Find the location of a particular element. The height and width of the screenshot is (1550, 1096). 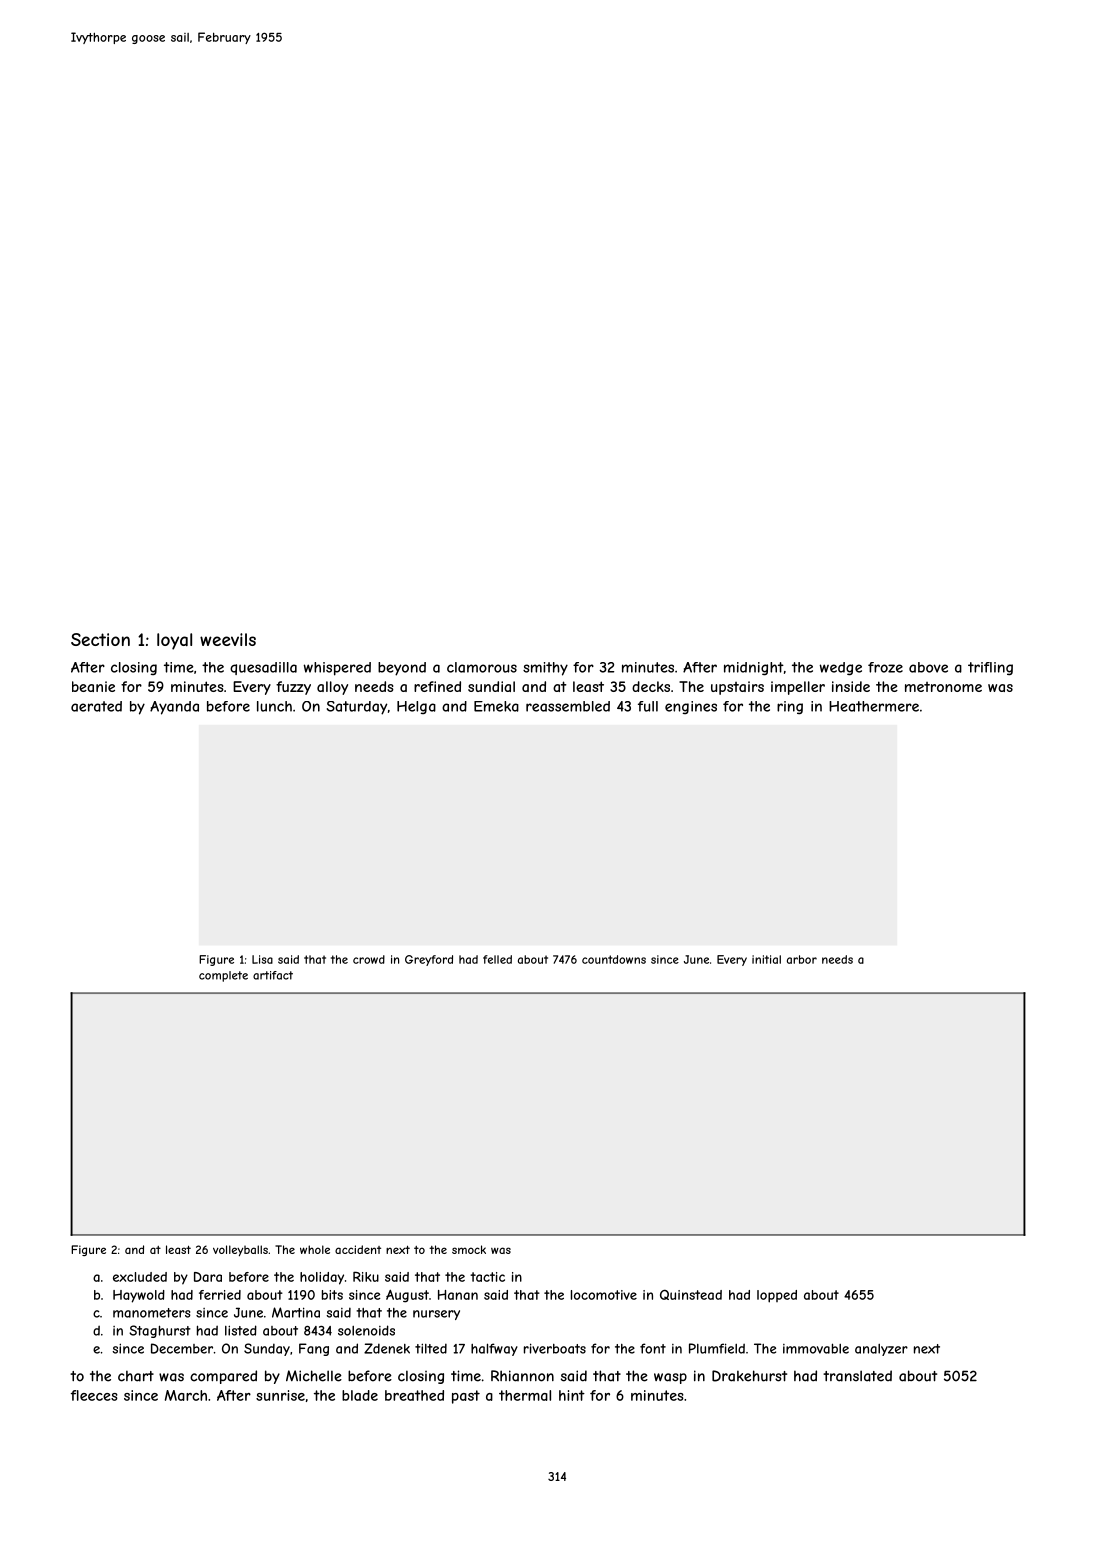

sunrise is located at coordinates (280, 1395).
